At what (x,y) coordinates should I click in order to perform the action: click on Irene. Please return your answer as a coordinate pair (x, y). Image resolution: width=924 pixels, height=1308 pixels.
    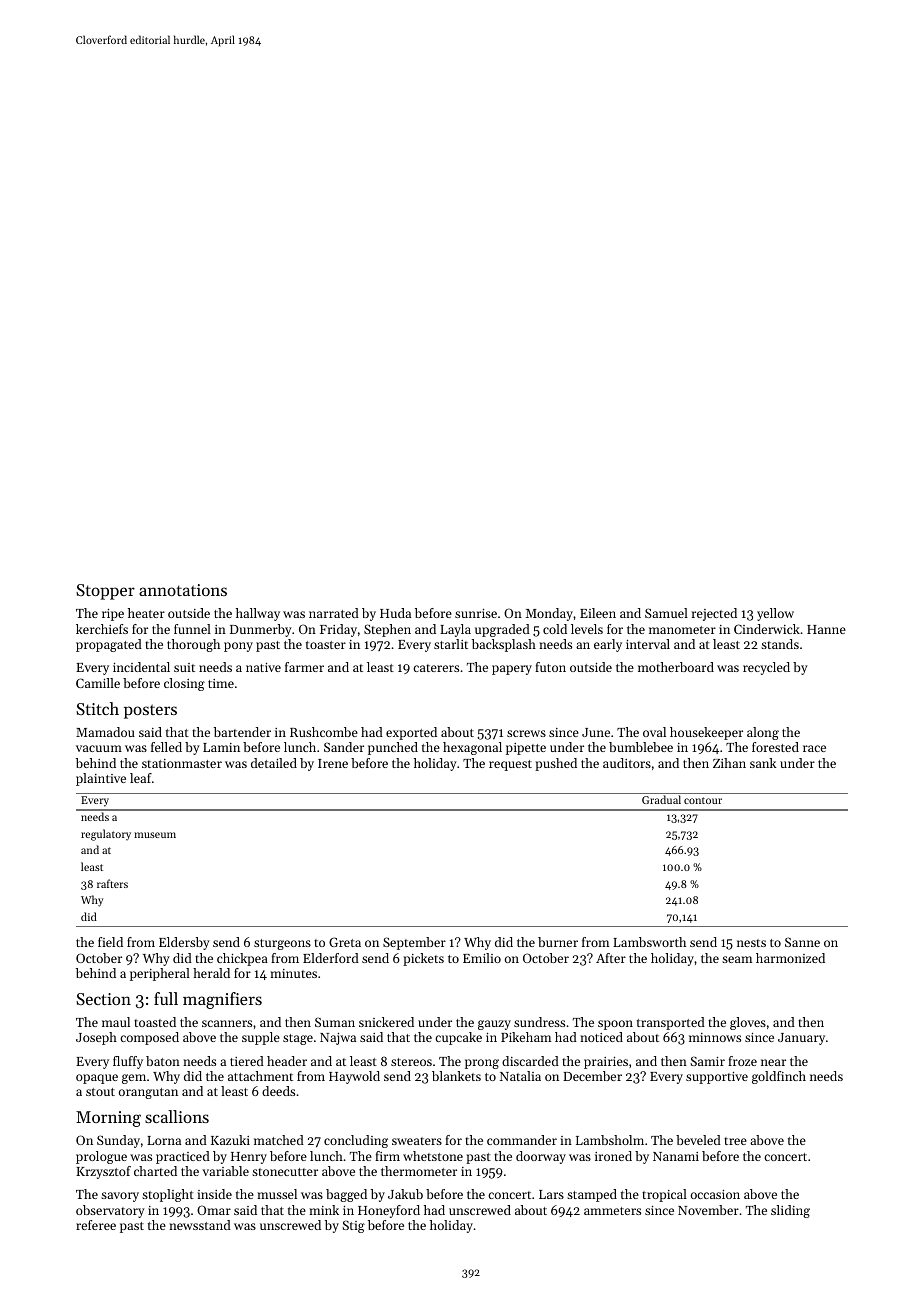
    Looking at the image, I should click on (333, 763).
